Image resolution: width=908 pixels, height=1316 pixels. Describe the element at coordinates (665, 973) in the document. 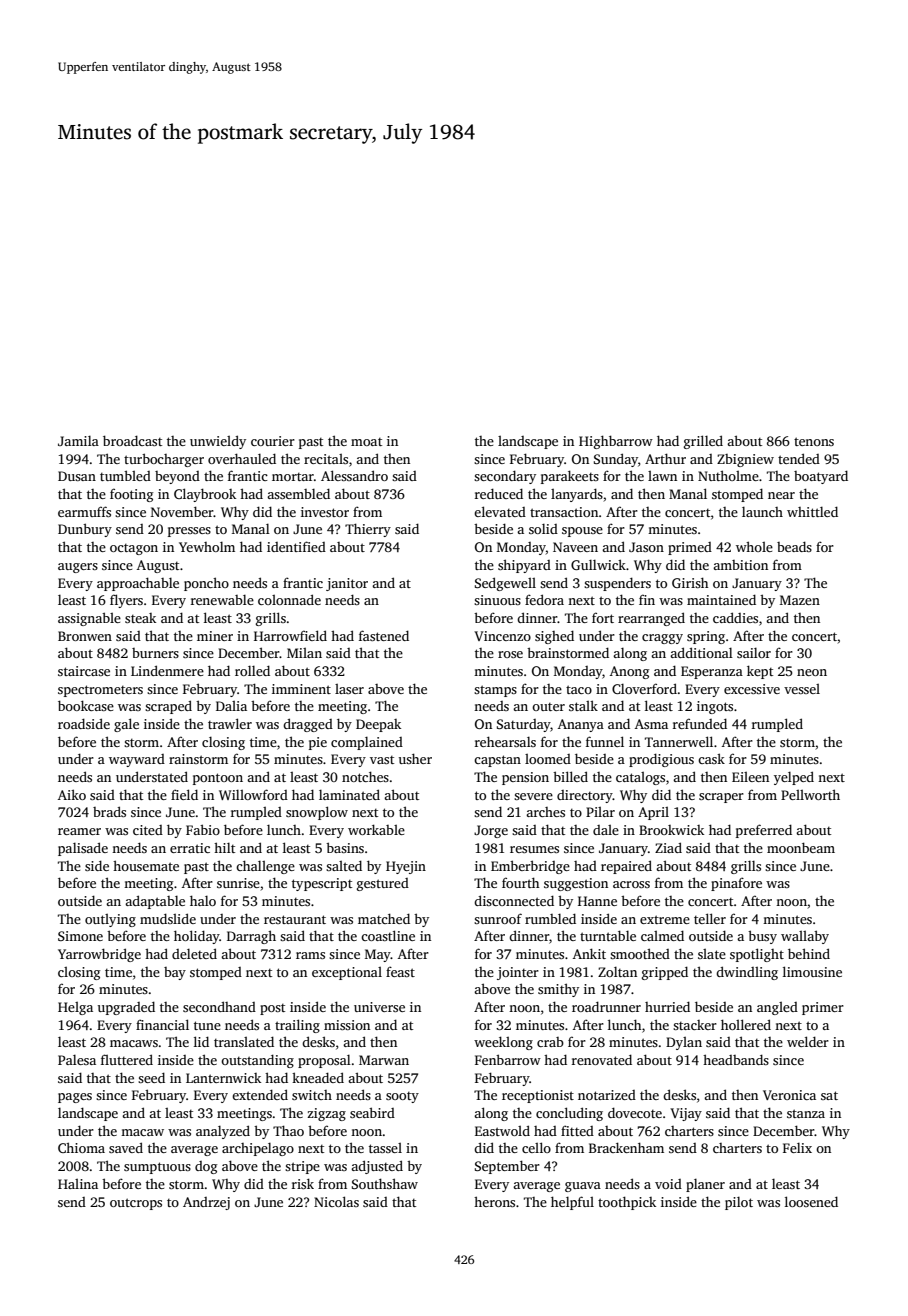

I see `gripped` at that location.
